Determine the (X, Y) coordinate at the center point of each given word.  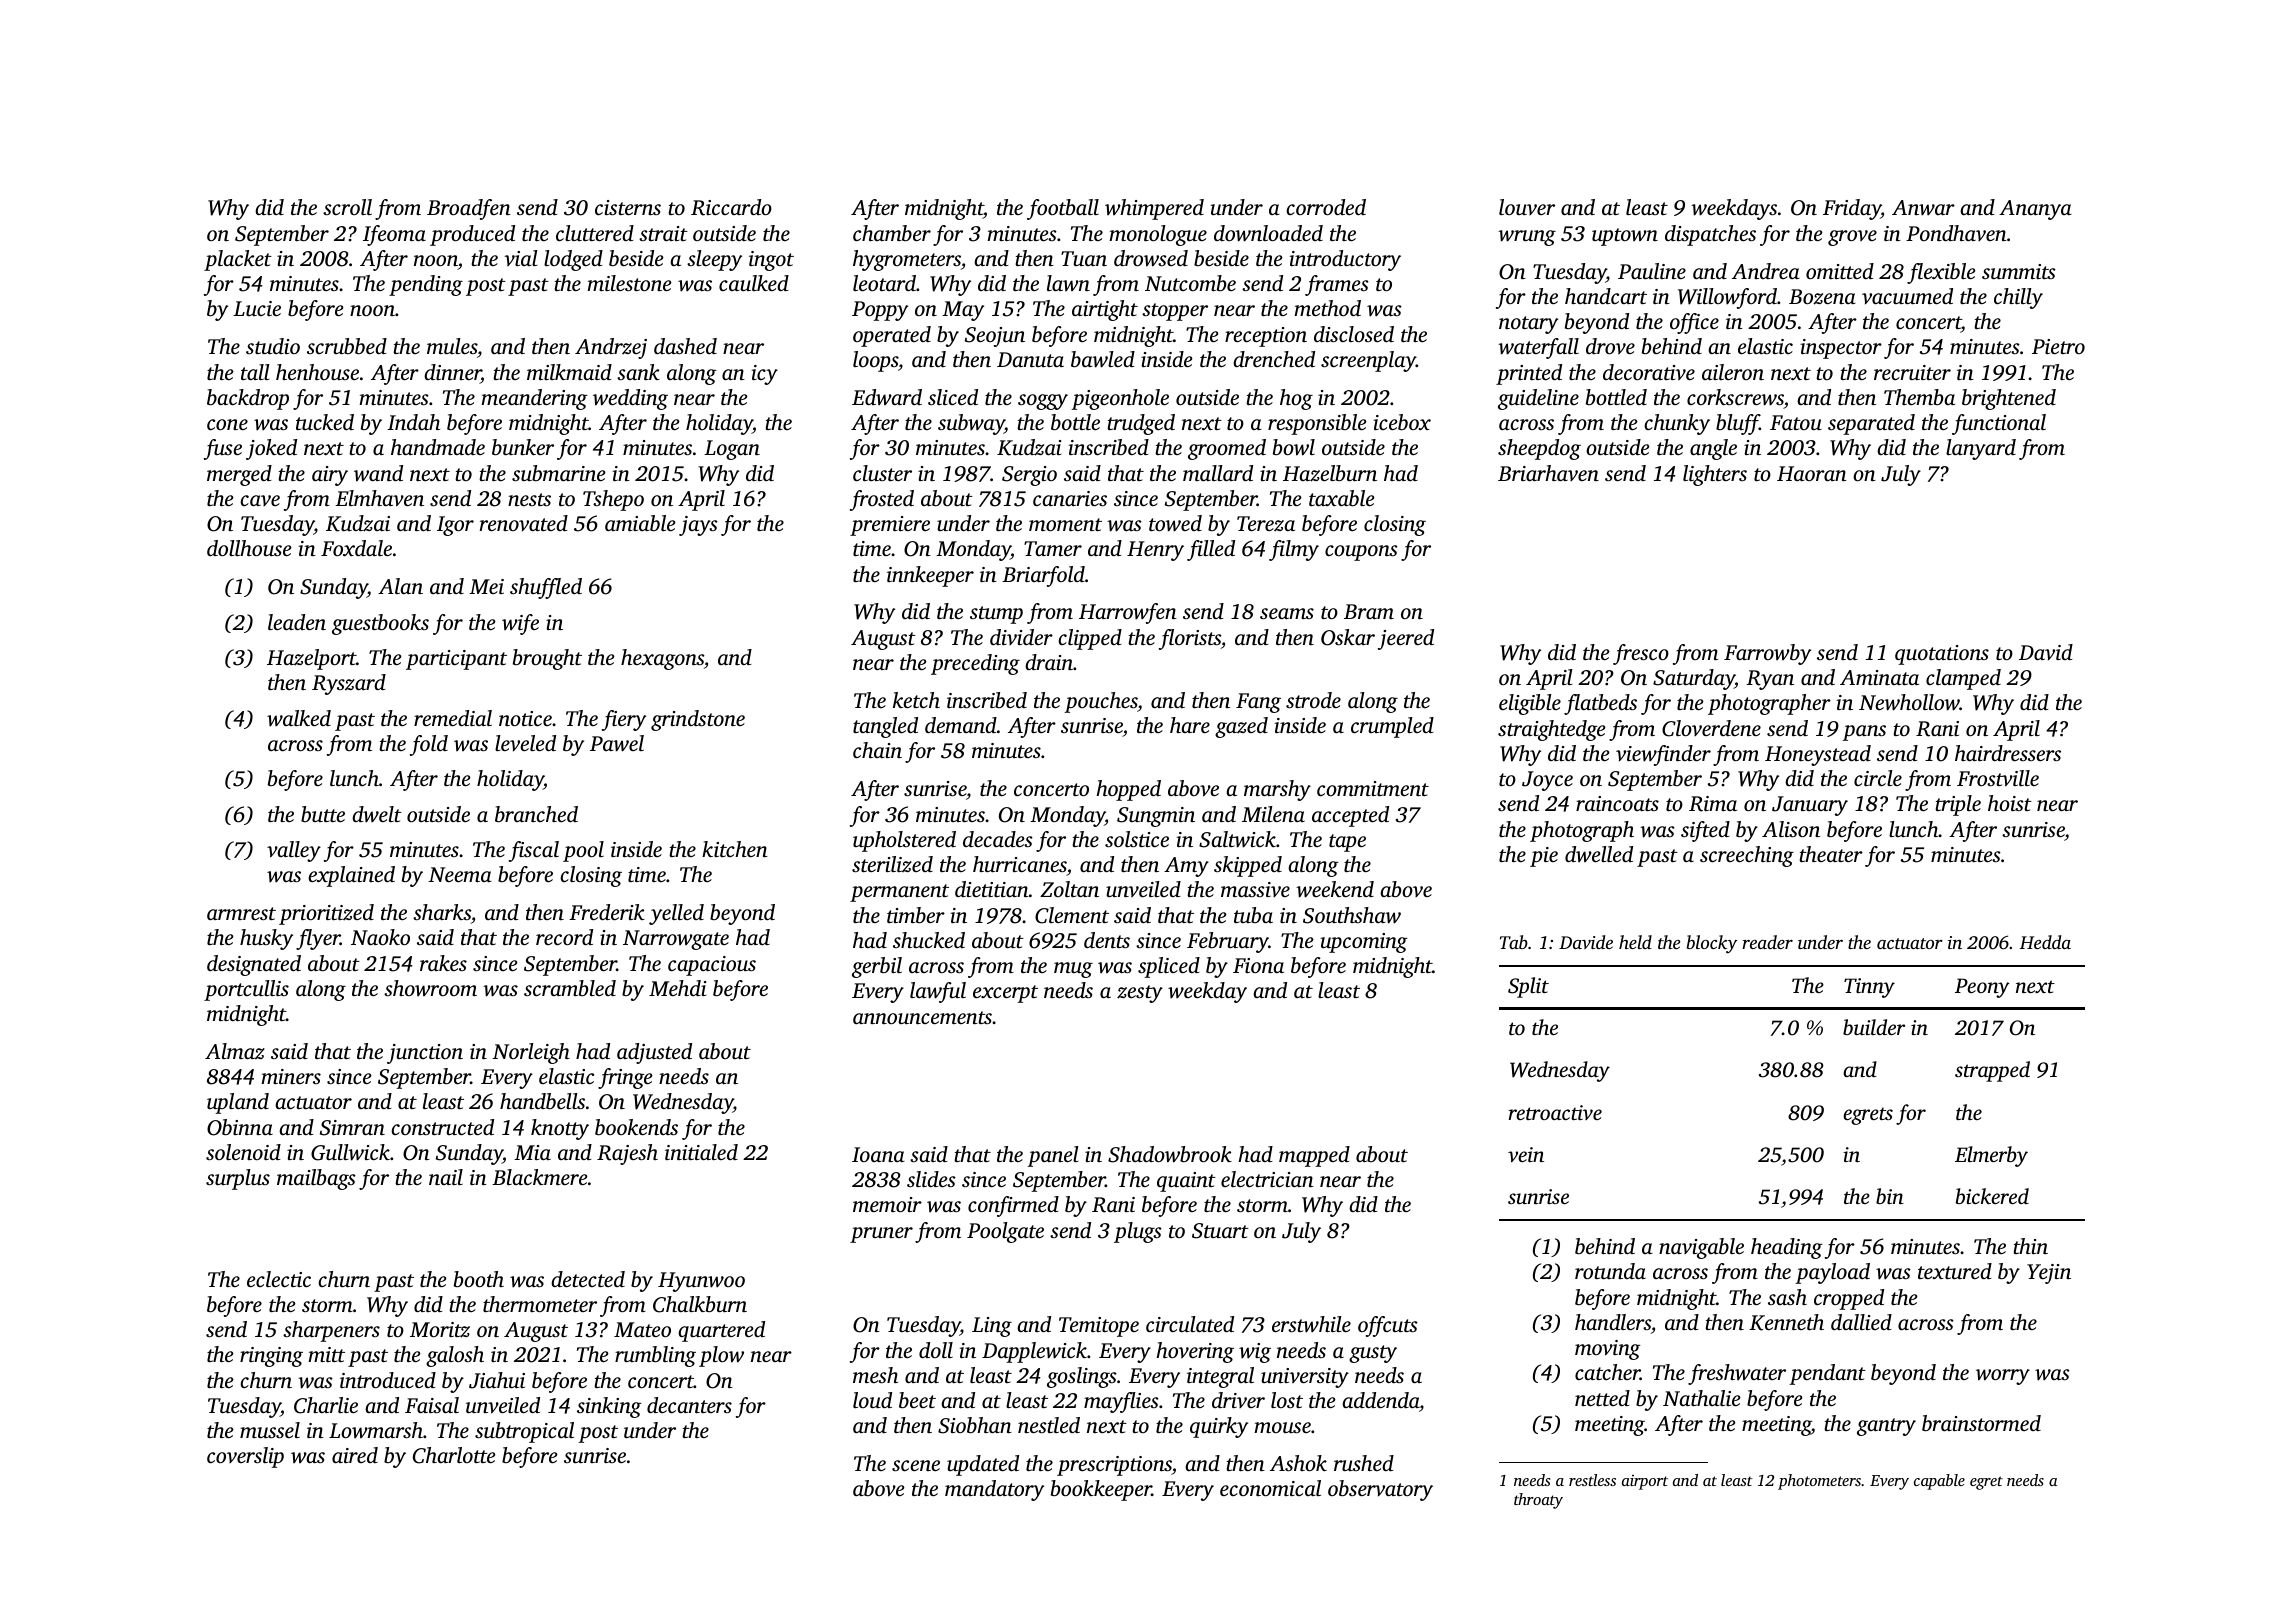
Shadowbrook (1170, 1154)
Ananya (2035, 210)
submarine (559, 473)
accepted (1350, 816)
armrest (241, 913)
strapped (1992, 1071)
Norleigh (531, 1053)
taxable (1342, 498)
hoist (2010, 803)
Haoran (1812, 473)
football (1063, 209)
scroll (347, 207)
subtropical (524, 1432)
